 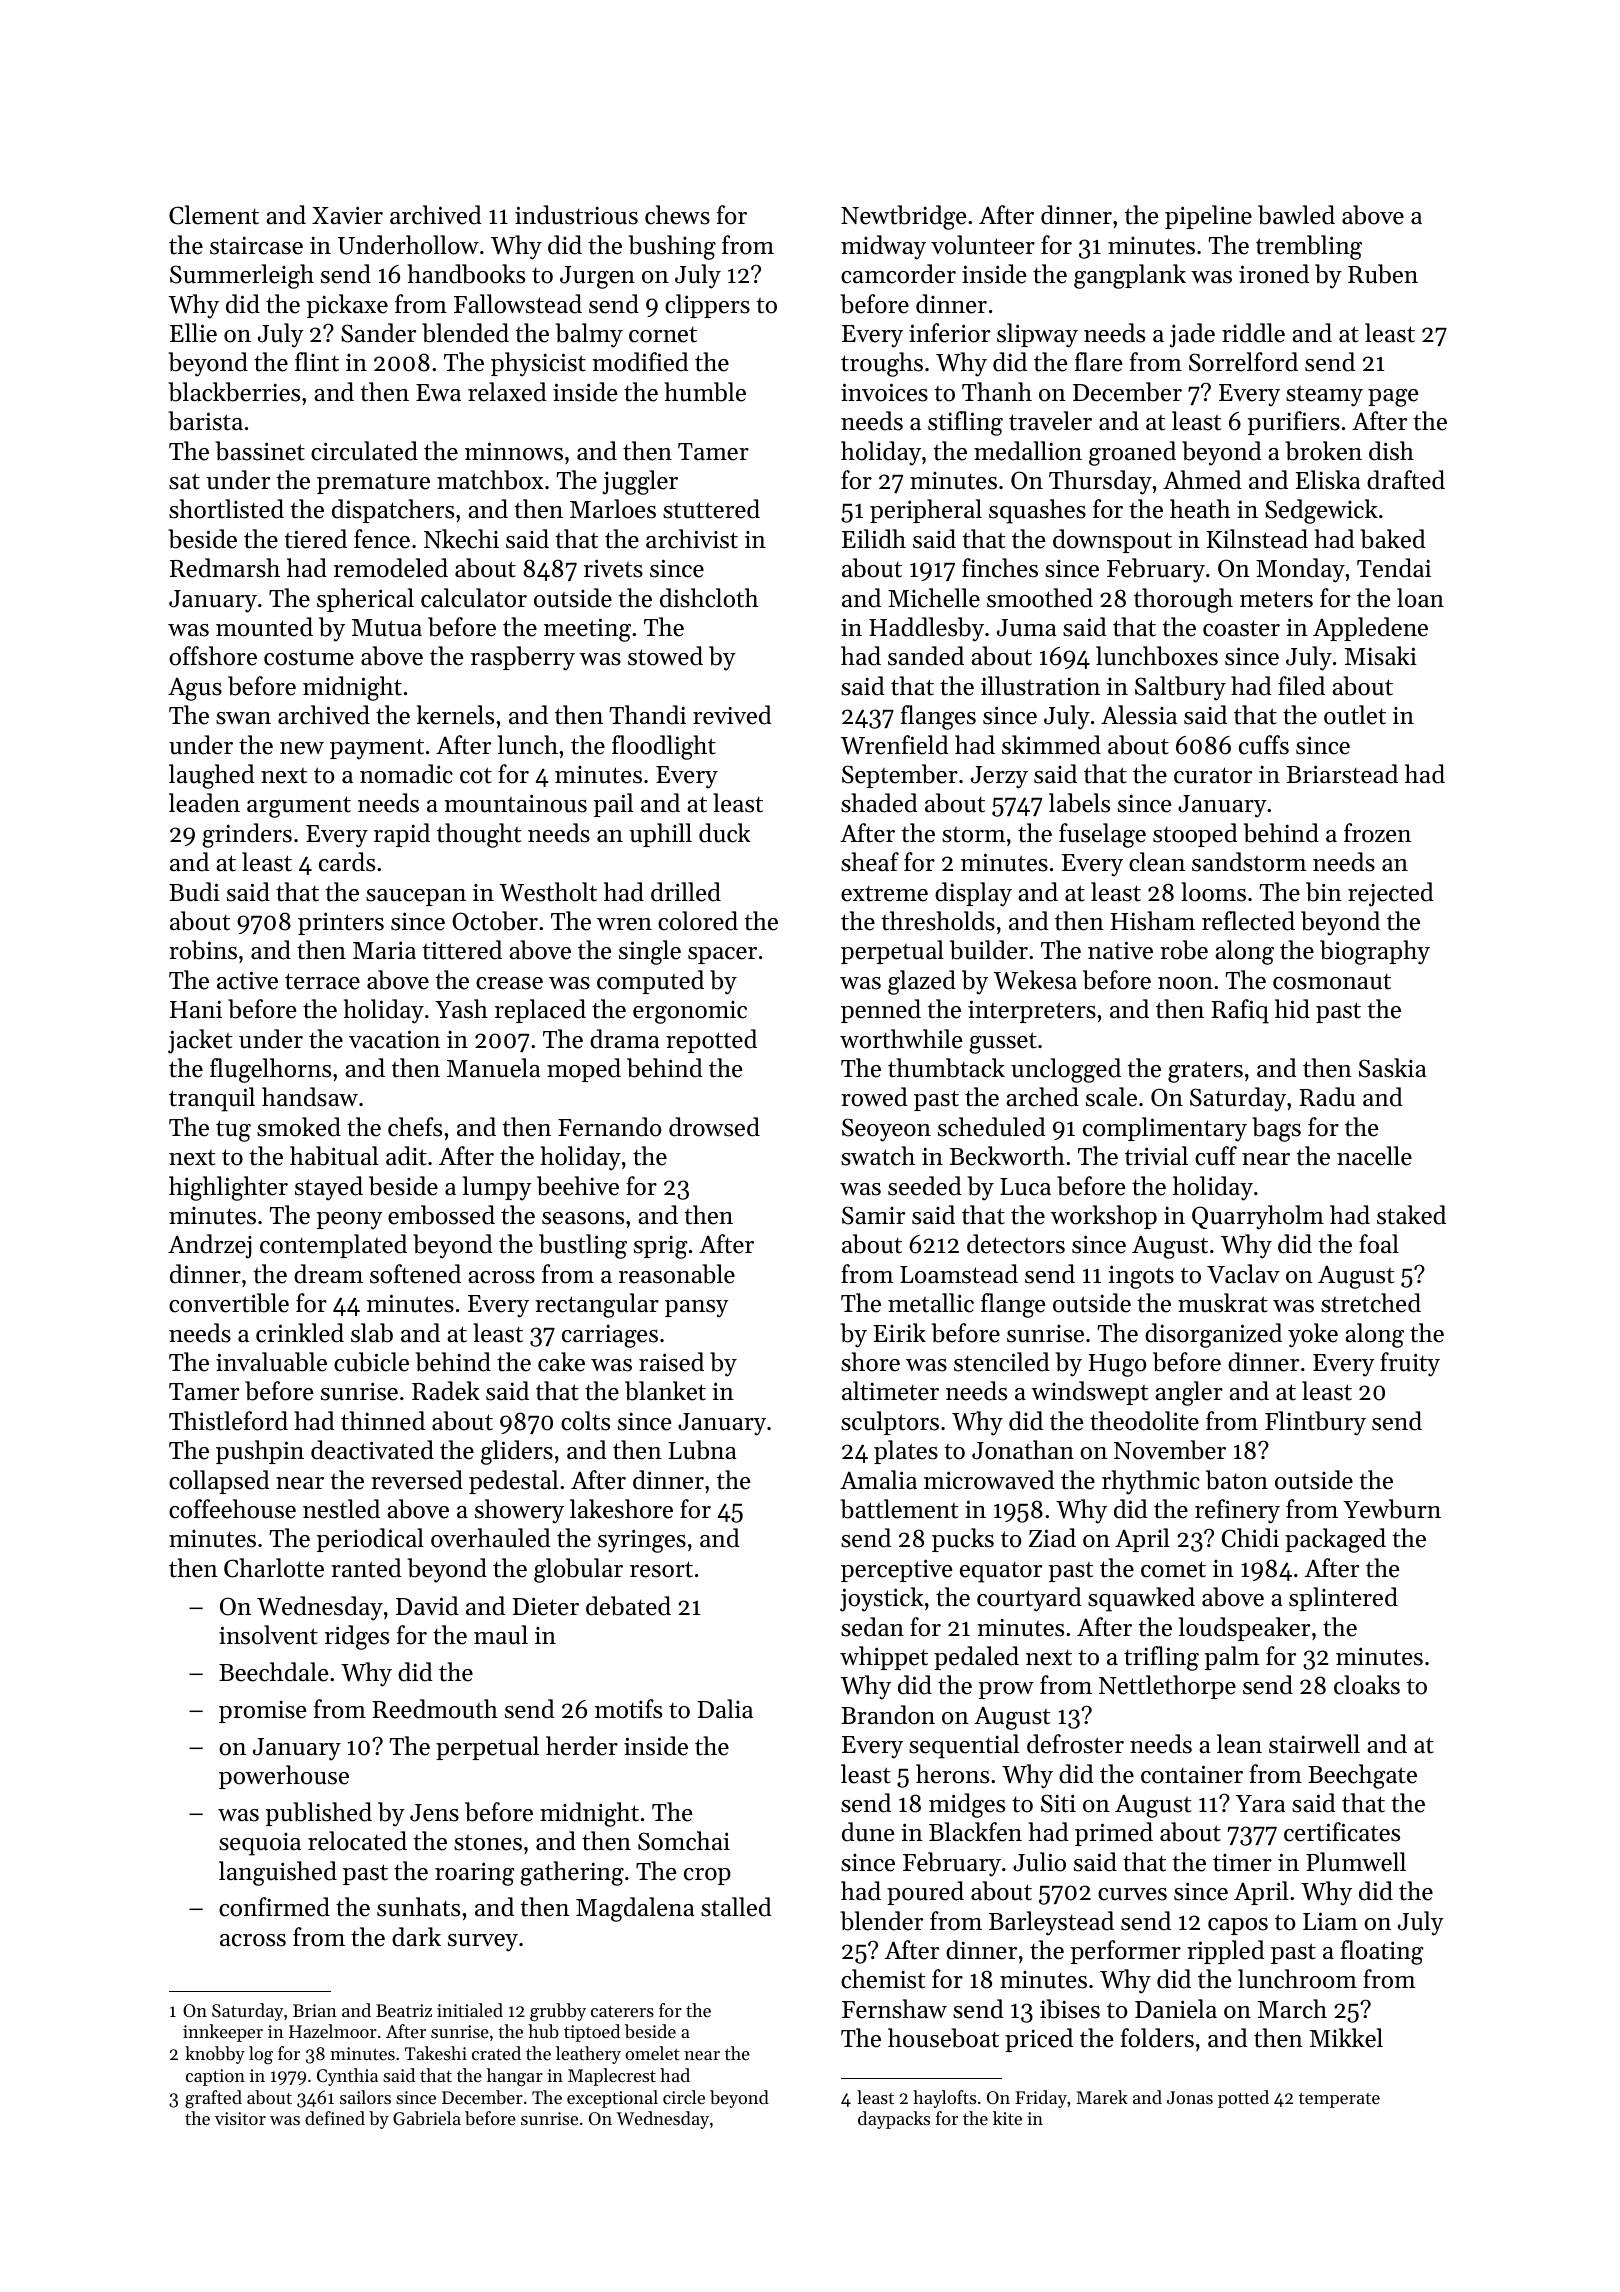 What do you see at coordinates (1335, 1540) in the page?
I see `packaged` at bounding box center [1335, 1540].
